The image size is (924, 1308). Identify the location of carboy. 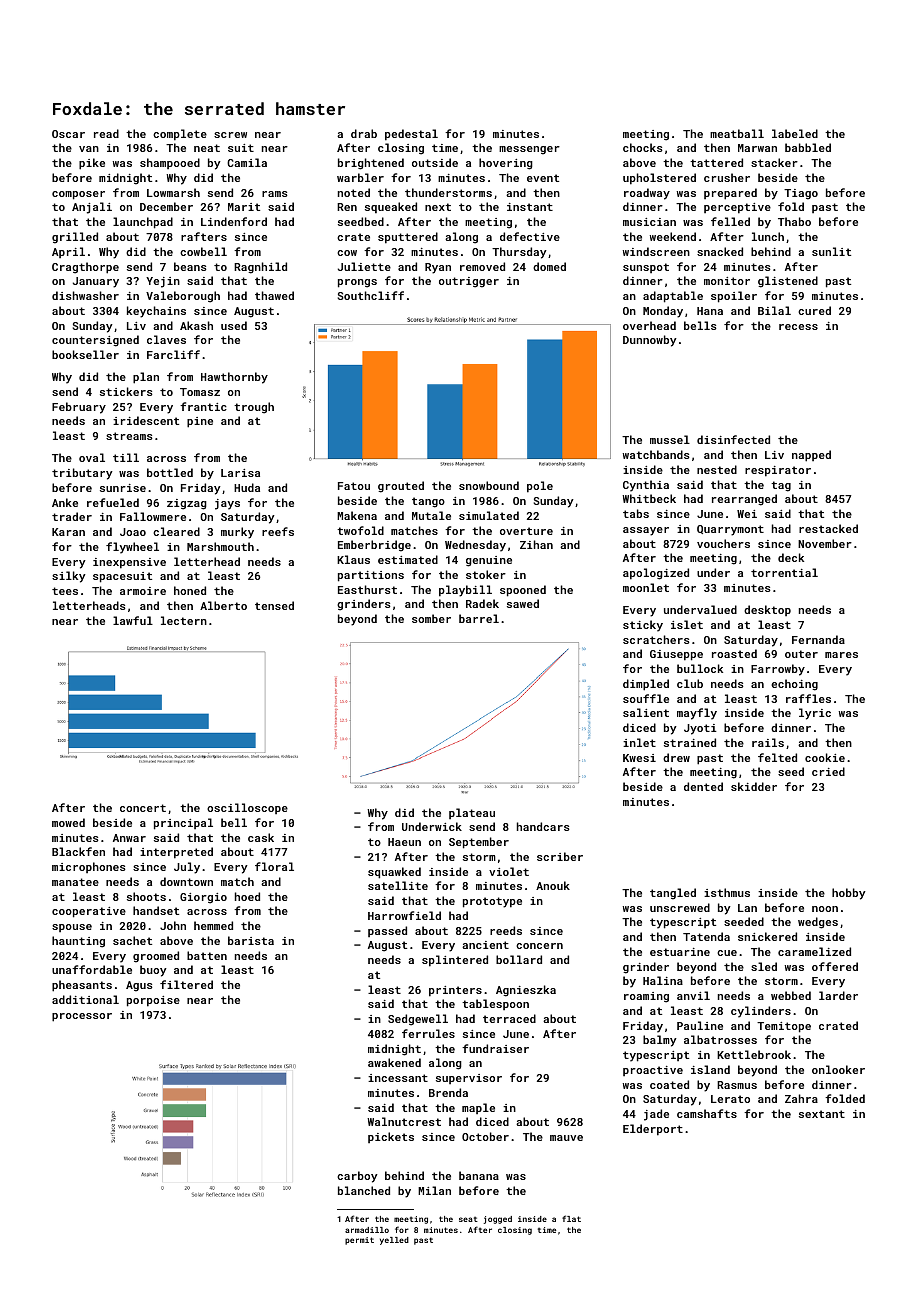
(357, 1177).
